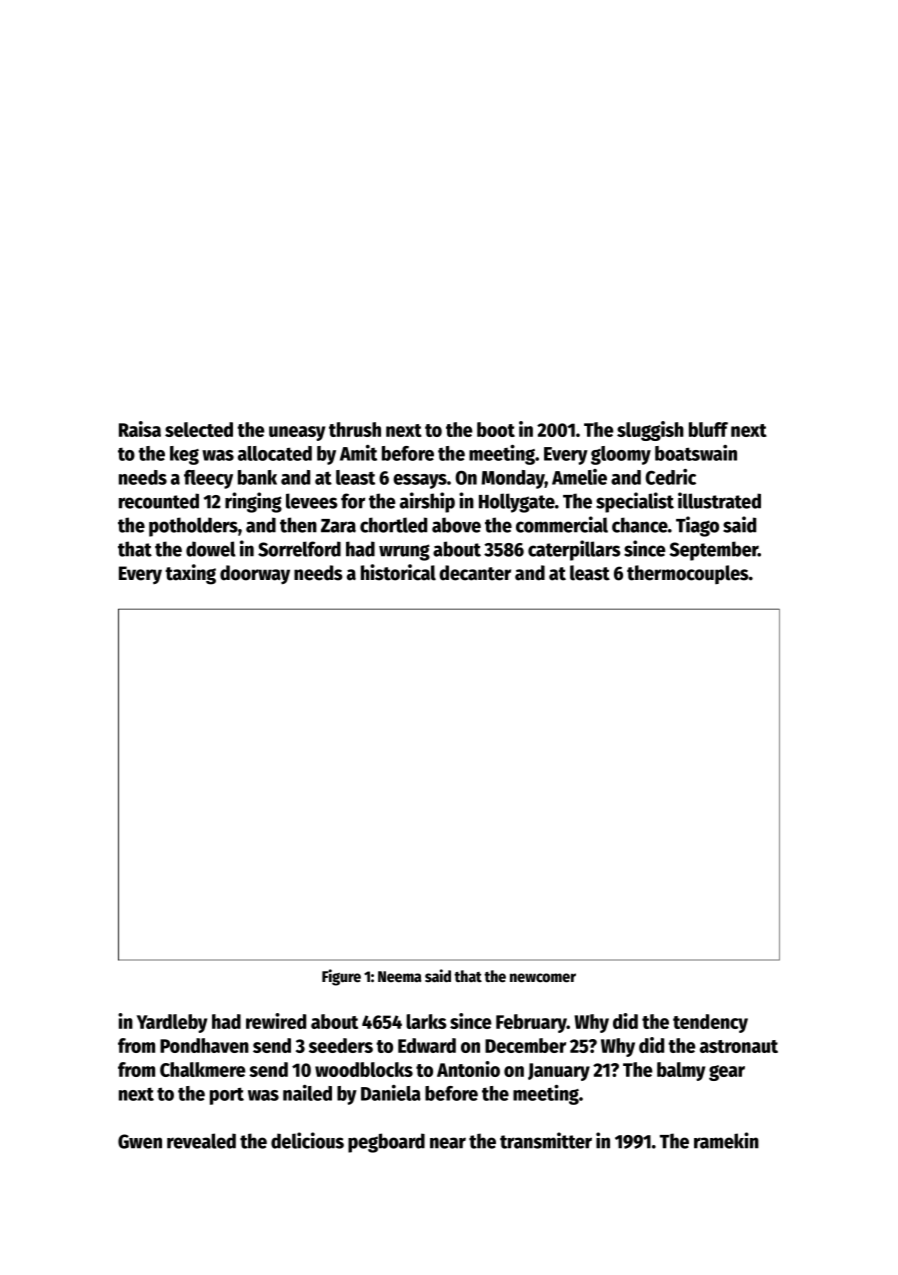 The height and width of the screenshot is (1275, 898). I want to click on Neema, so click(400, 977).
